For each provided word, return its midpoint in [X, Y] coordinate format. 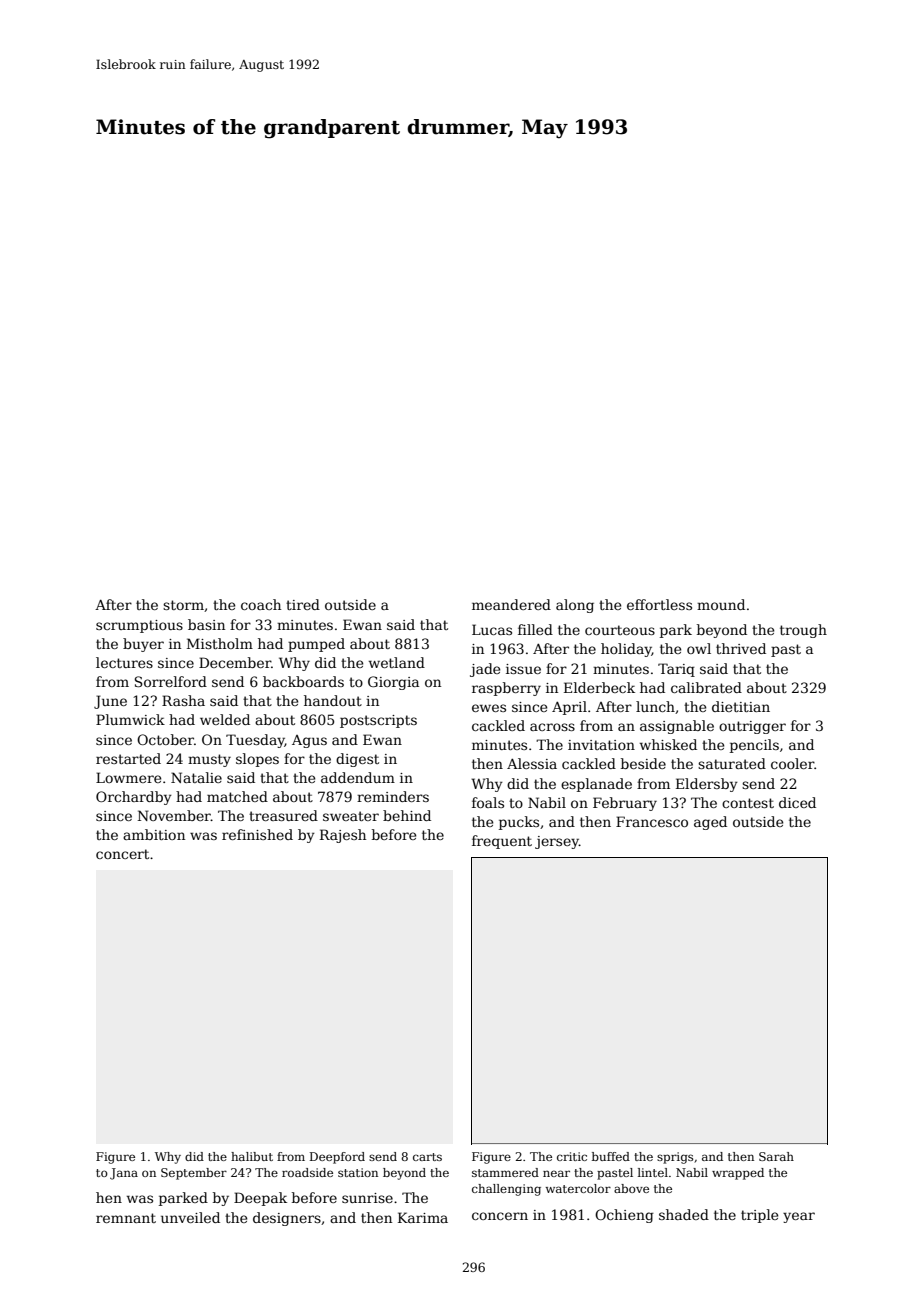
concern [500, 1216]
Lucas [492, 629]
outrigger [752, 727]
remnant [126, 1218]
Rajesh [343, 836]
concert [122, 854]
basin [206, 624]
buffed [611, 1156]
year [799, 1217]
